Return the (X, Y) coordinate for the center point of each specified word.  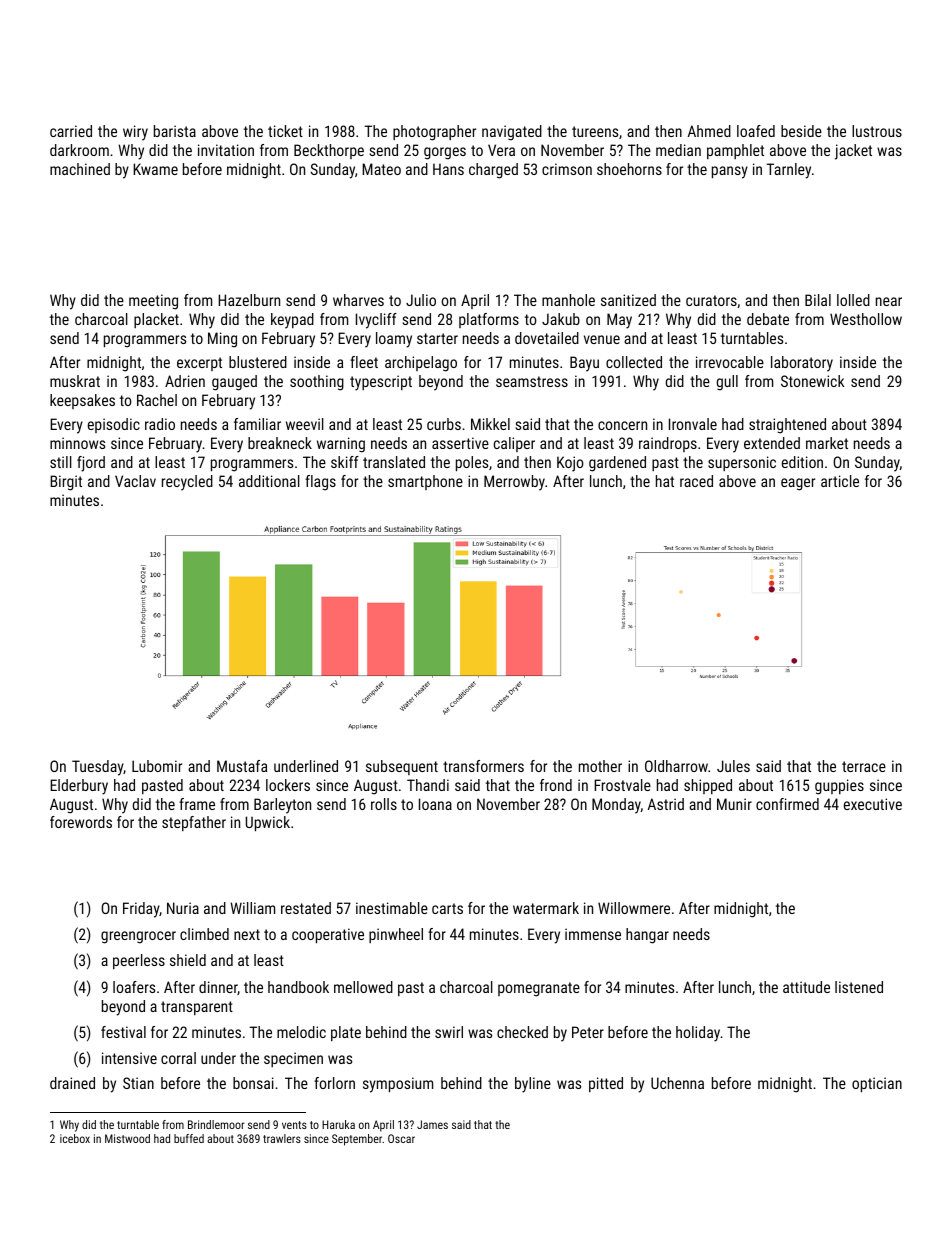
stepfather (194, 823)
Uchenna (677, 1083)
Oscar (401, 1138)
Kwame (155, 169)
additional (269, 481)
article (840, 481)
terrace (864, 766)
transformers (483, 766)
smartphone (425, 482)
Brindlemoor (216, 1124)
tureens (595, 131)
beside (801, 131)
